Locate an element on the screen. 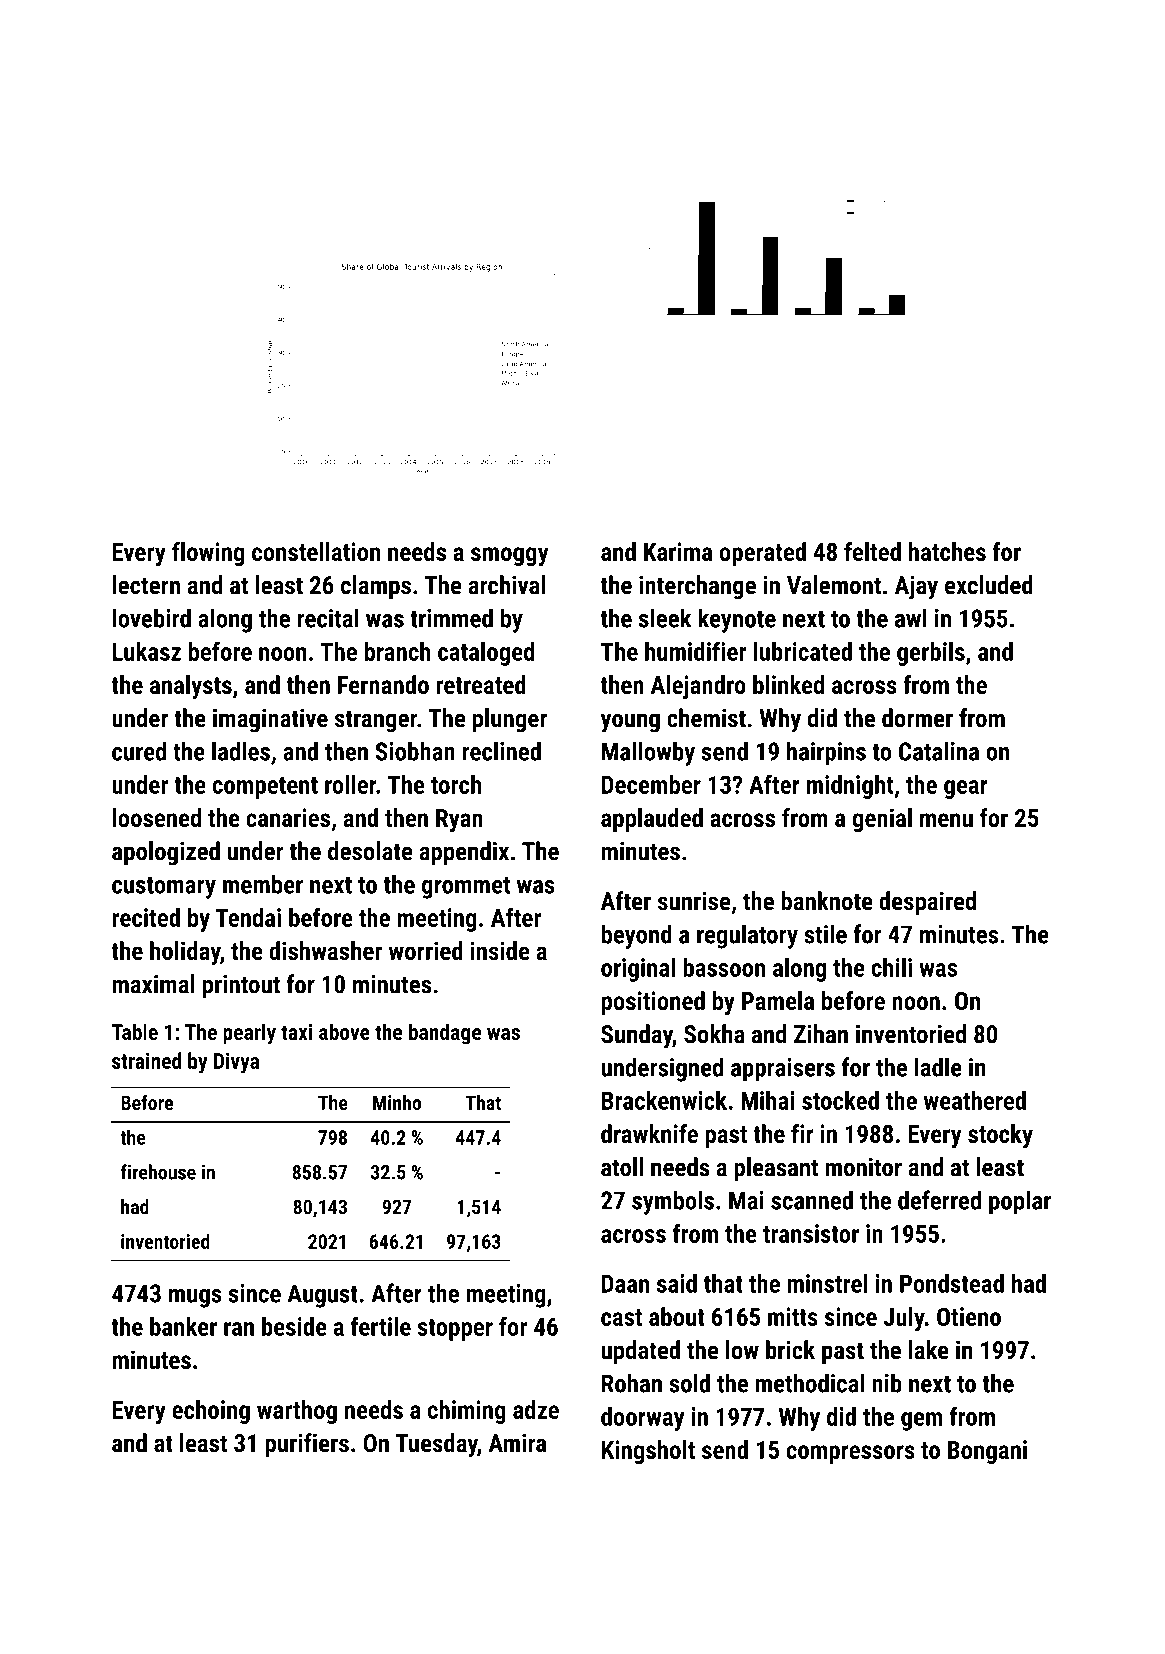  Sokha is located at coordinates (714, 1034).
